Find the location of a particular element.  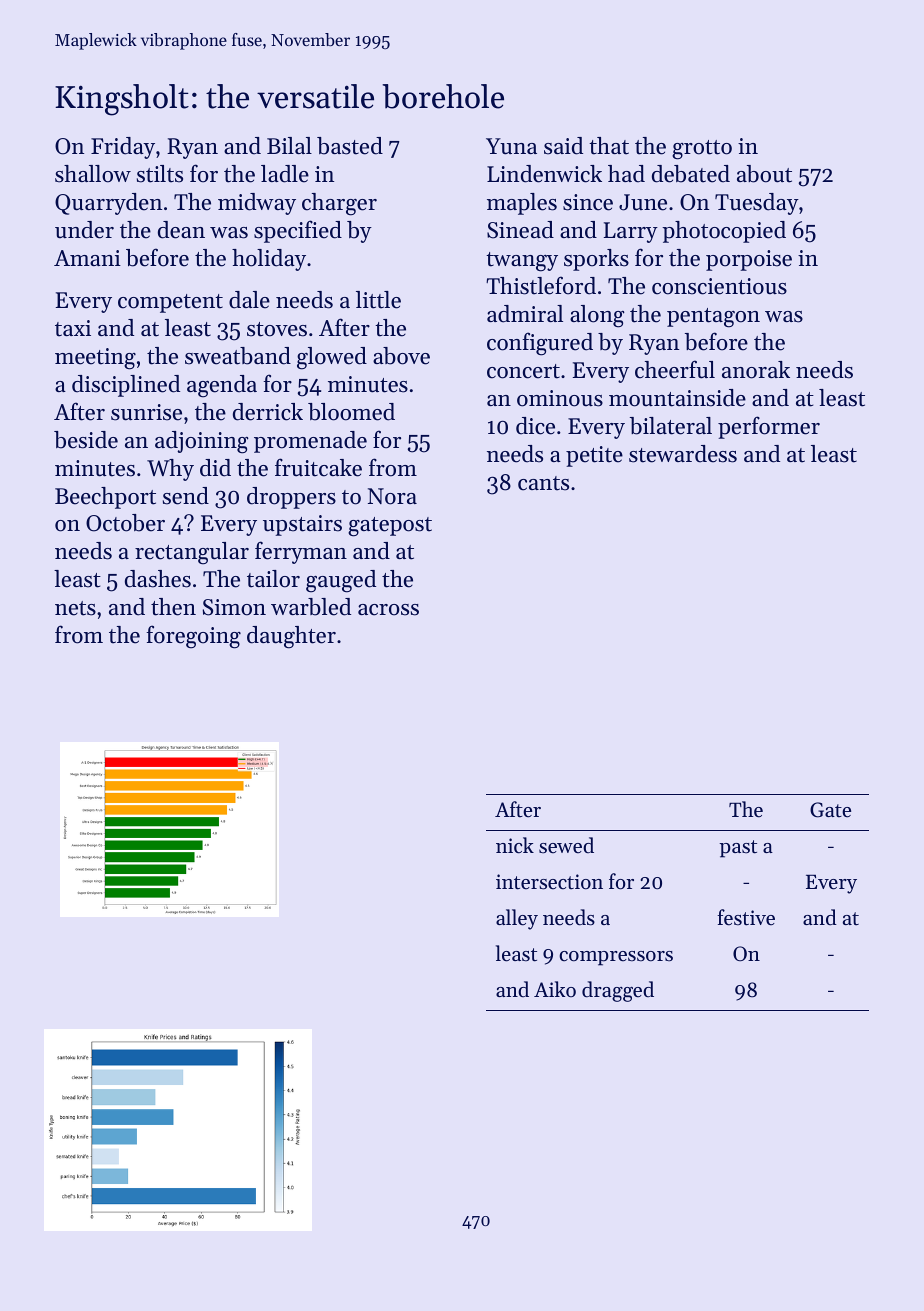

cants is located at coordinates (543, 483).
